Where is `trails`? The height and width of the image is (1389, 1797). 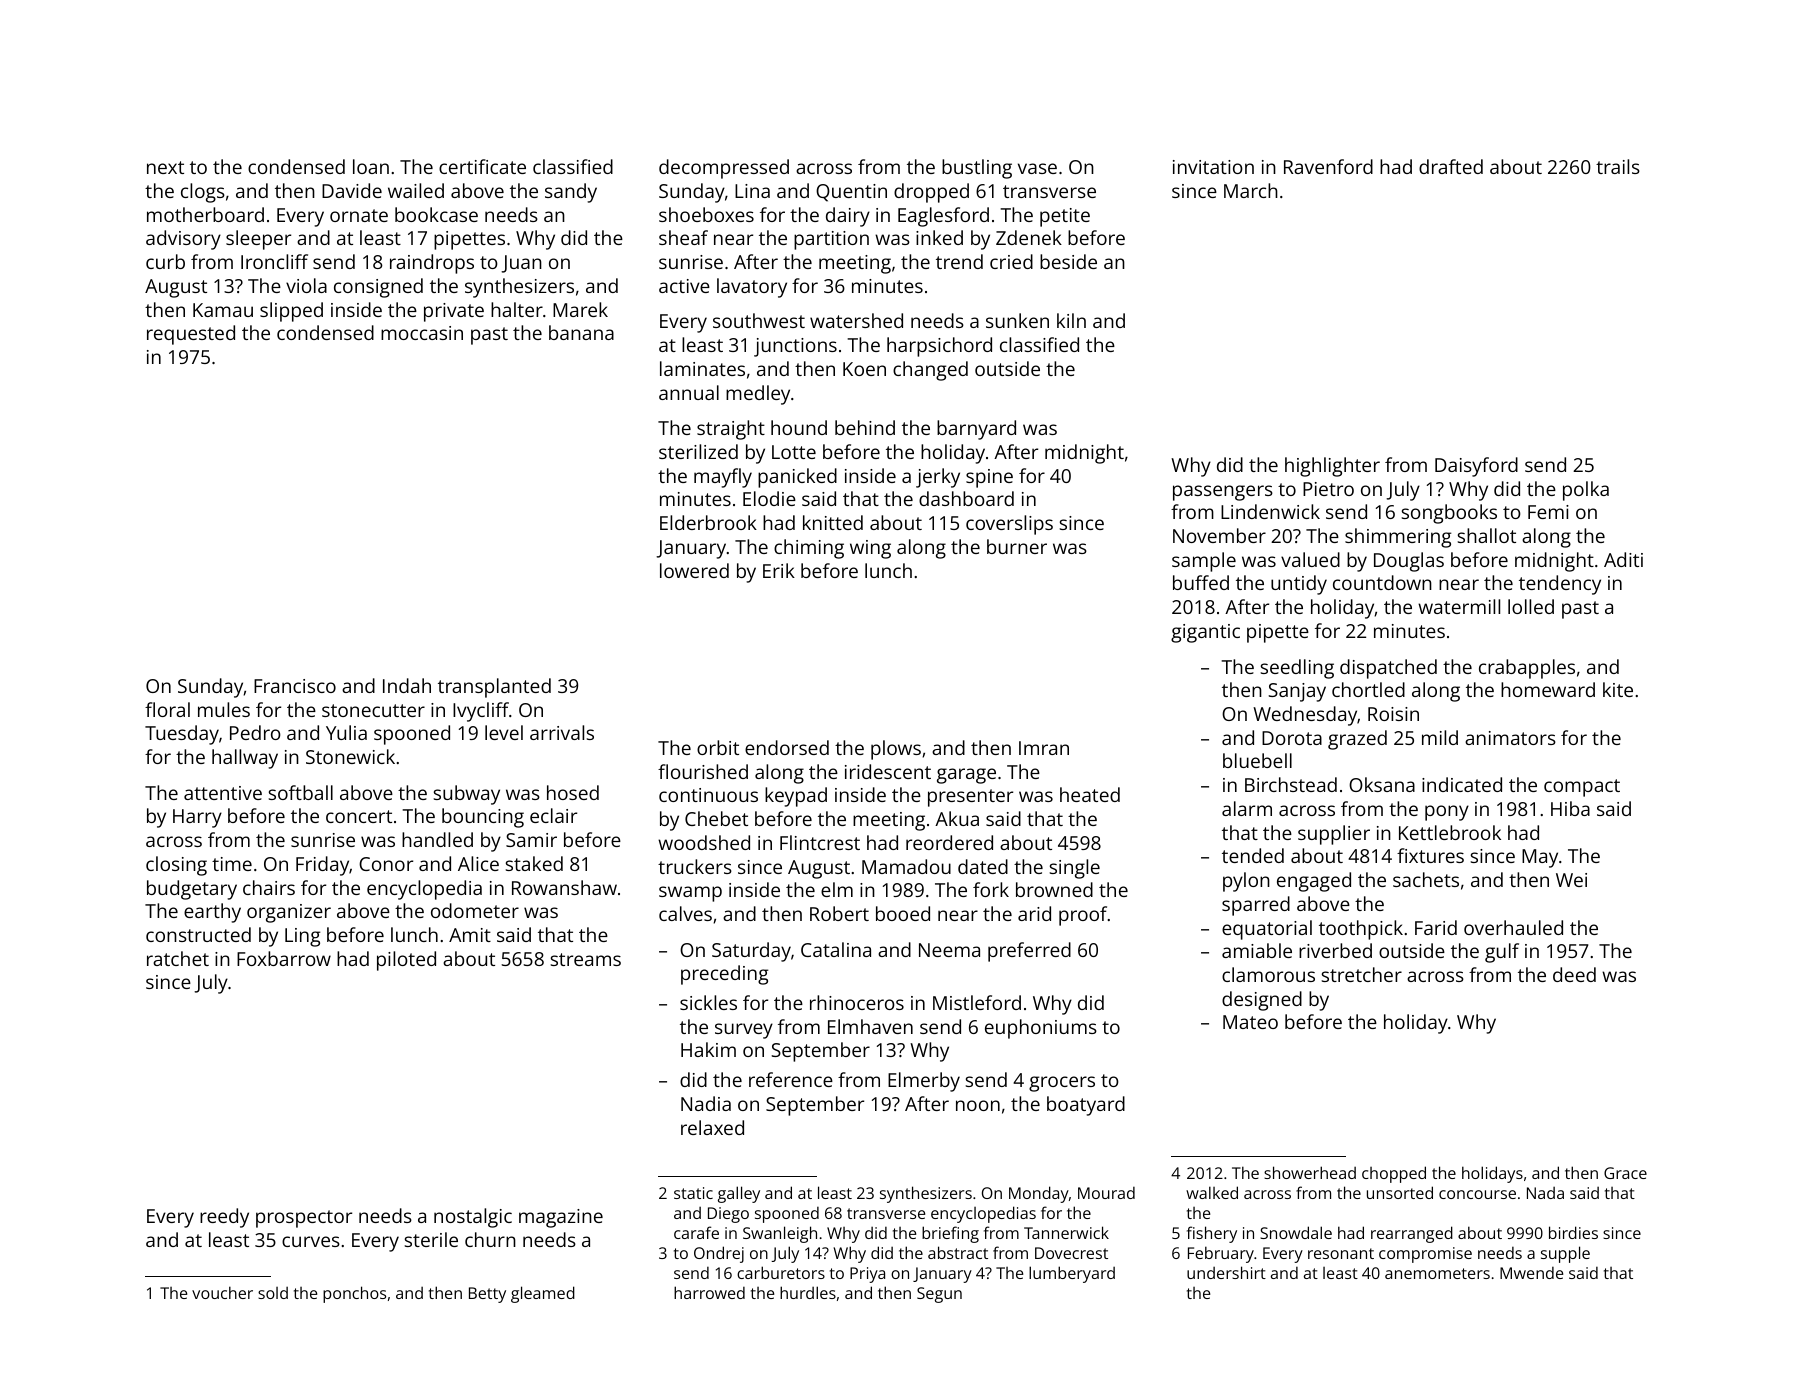
trails is located at coordinates (1618, 166).
